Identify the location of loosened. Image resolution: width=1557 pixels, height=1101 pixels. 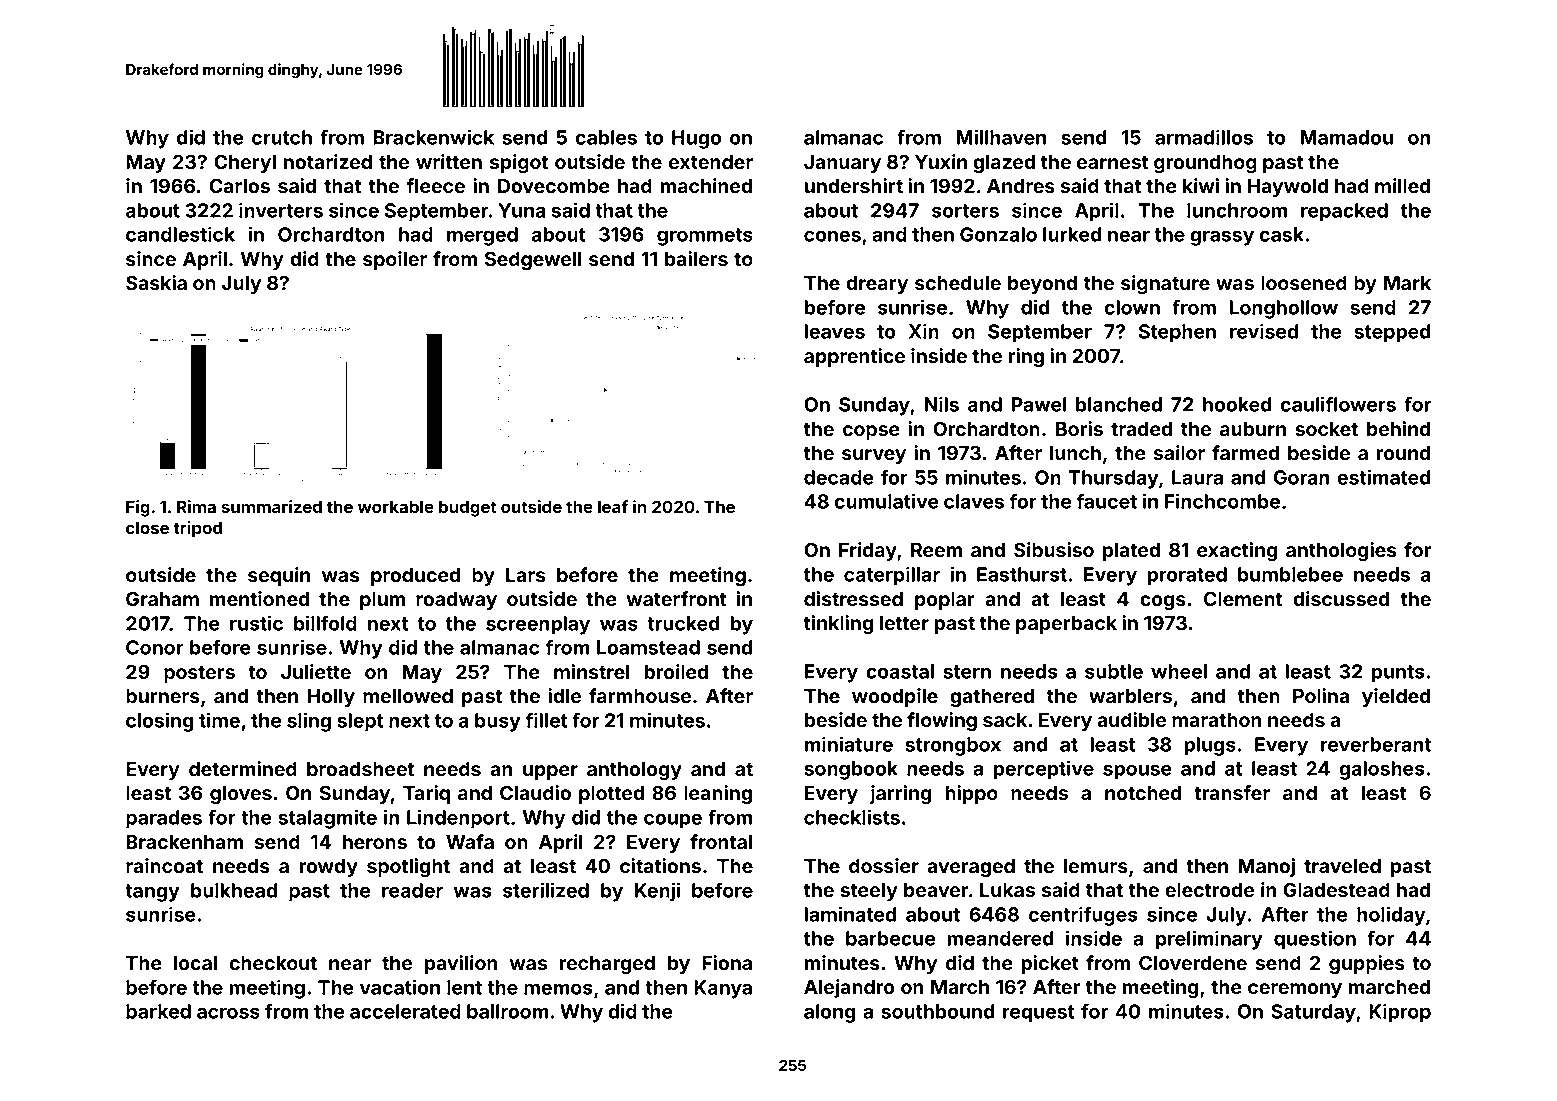
(1304, 283).
